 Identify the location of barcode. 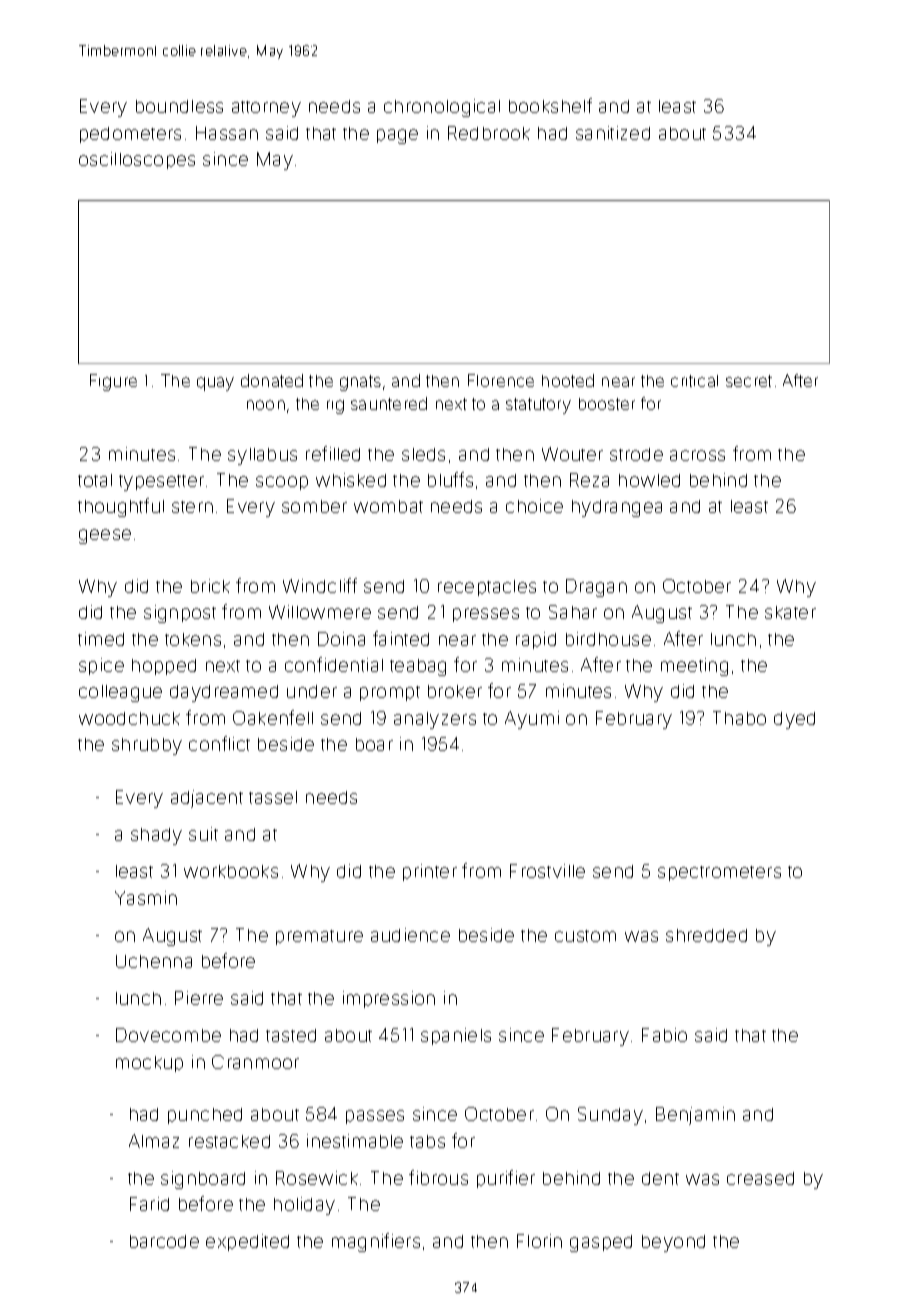
(164, 1241).
